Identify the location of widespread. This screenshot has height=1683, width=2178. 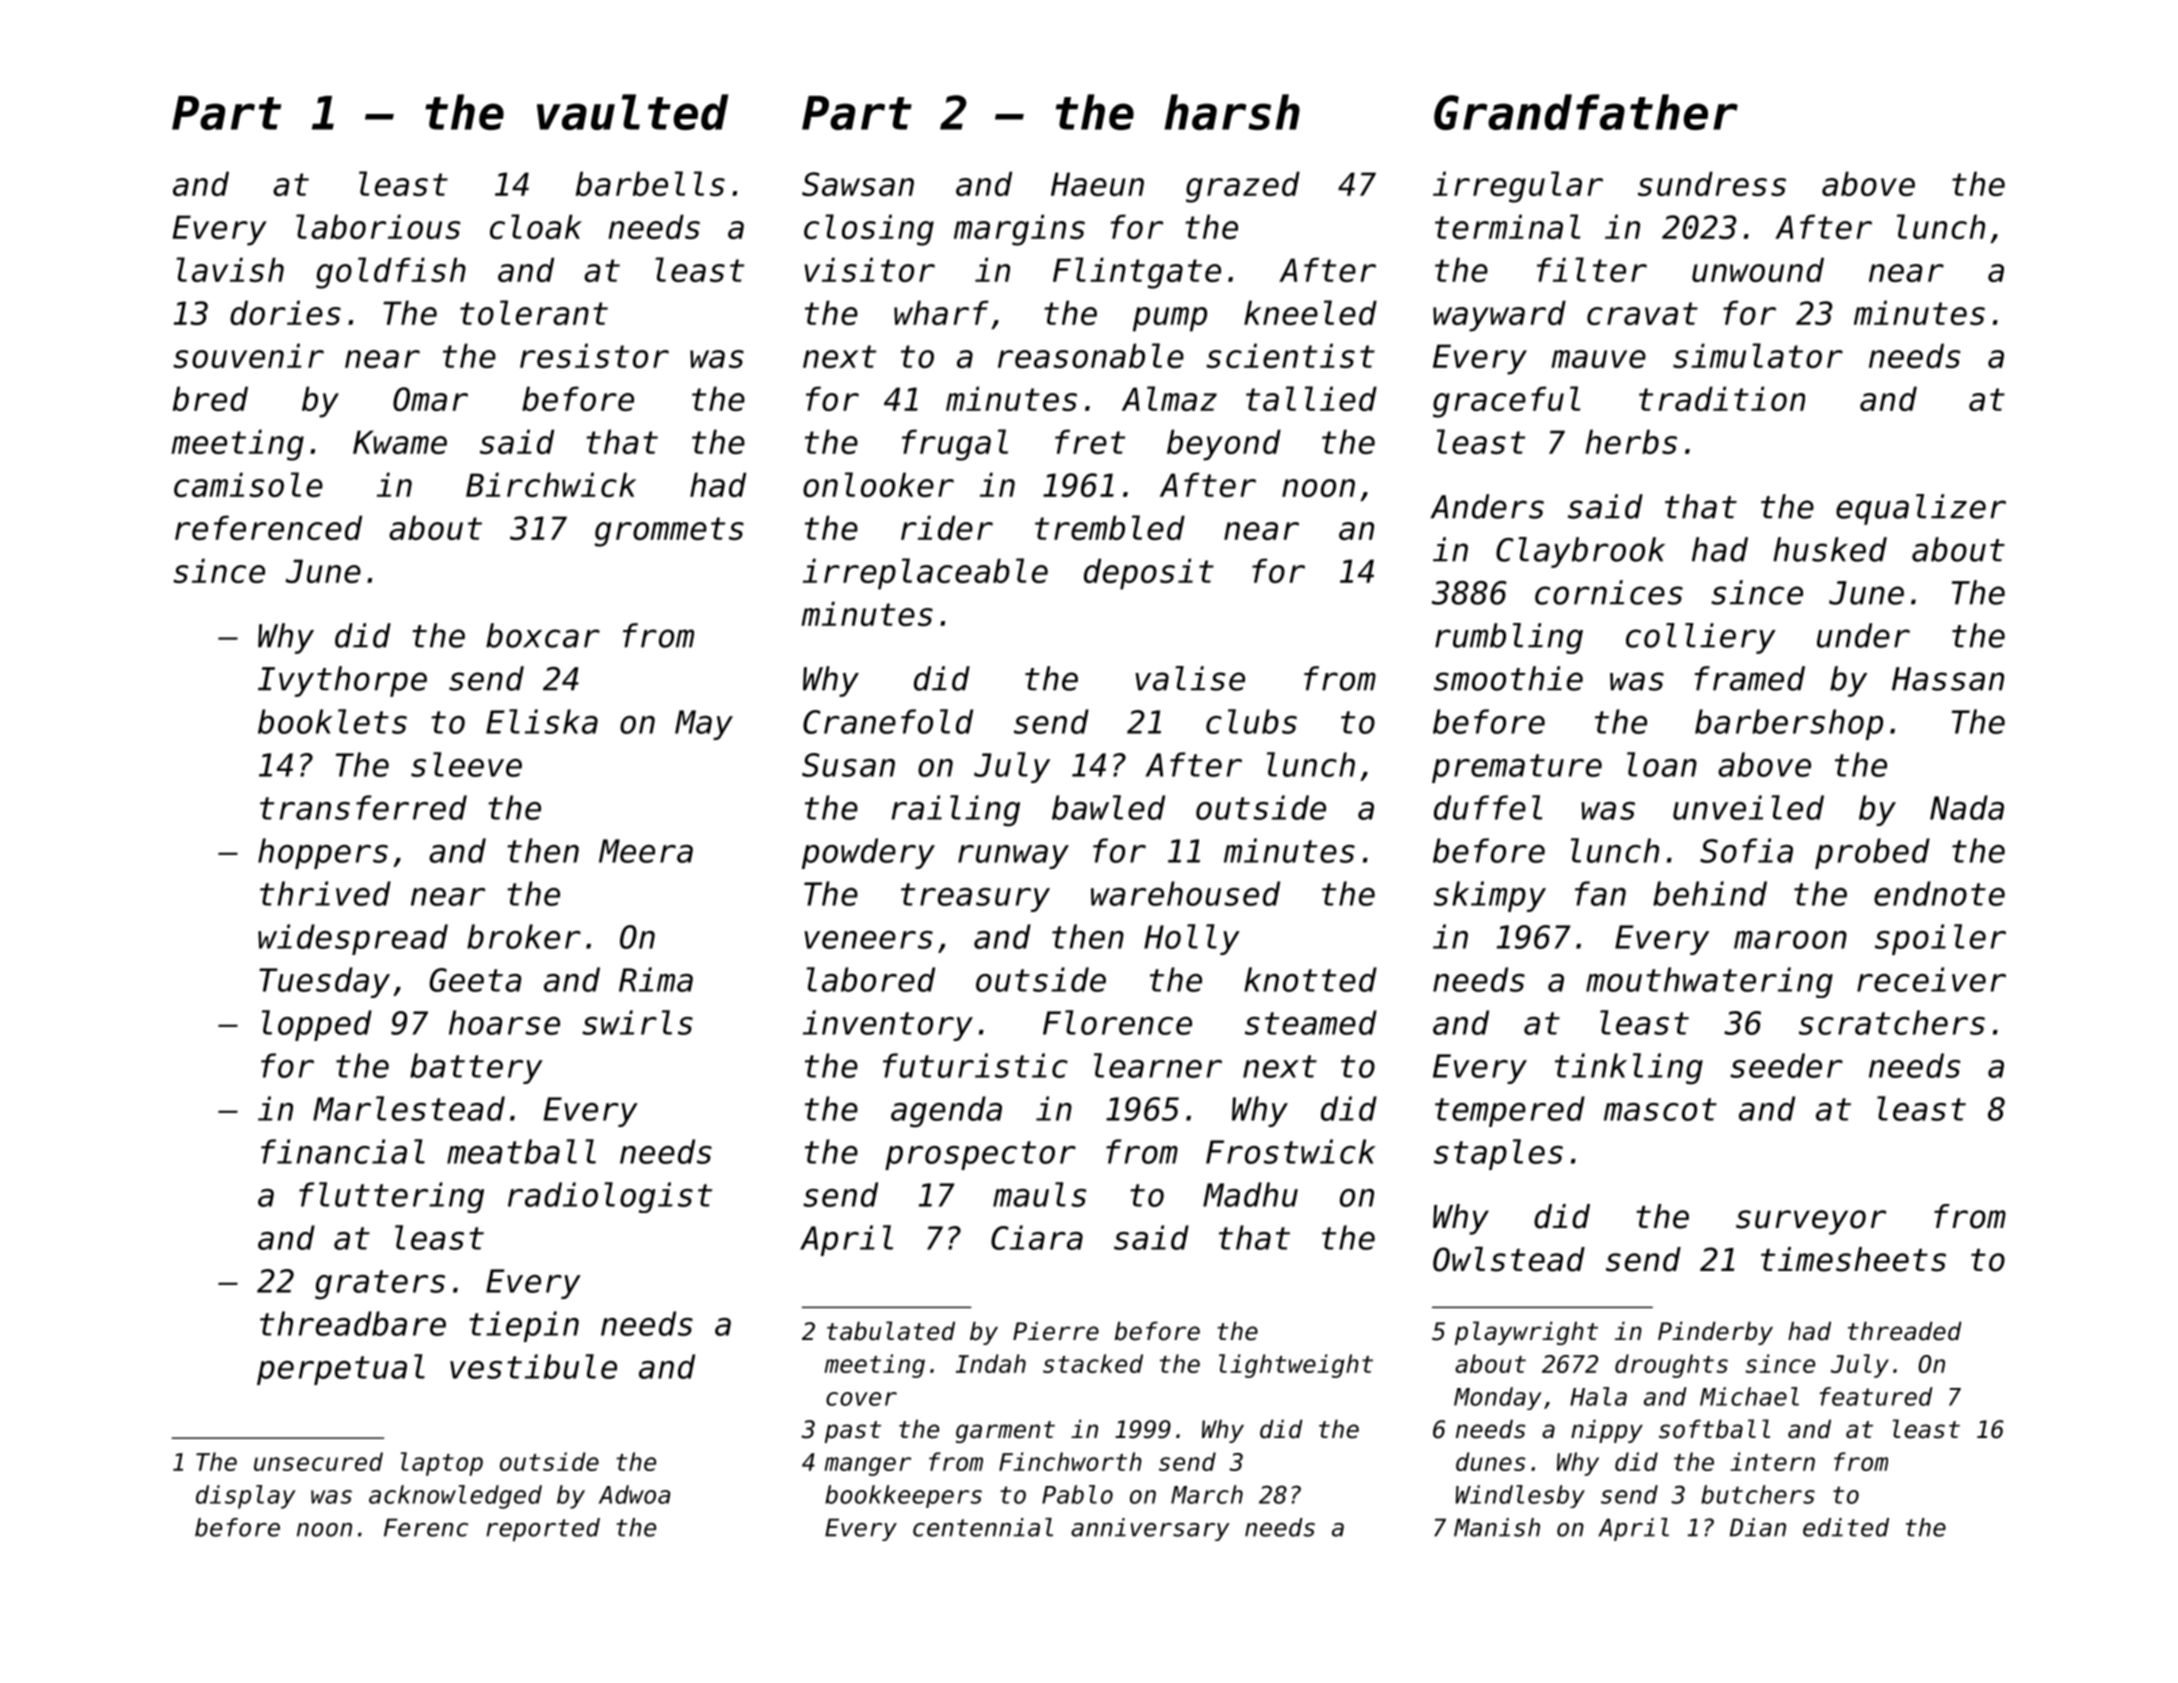
(353, 939).
